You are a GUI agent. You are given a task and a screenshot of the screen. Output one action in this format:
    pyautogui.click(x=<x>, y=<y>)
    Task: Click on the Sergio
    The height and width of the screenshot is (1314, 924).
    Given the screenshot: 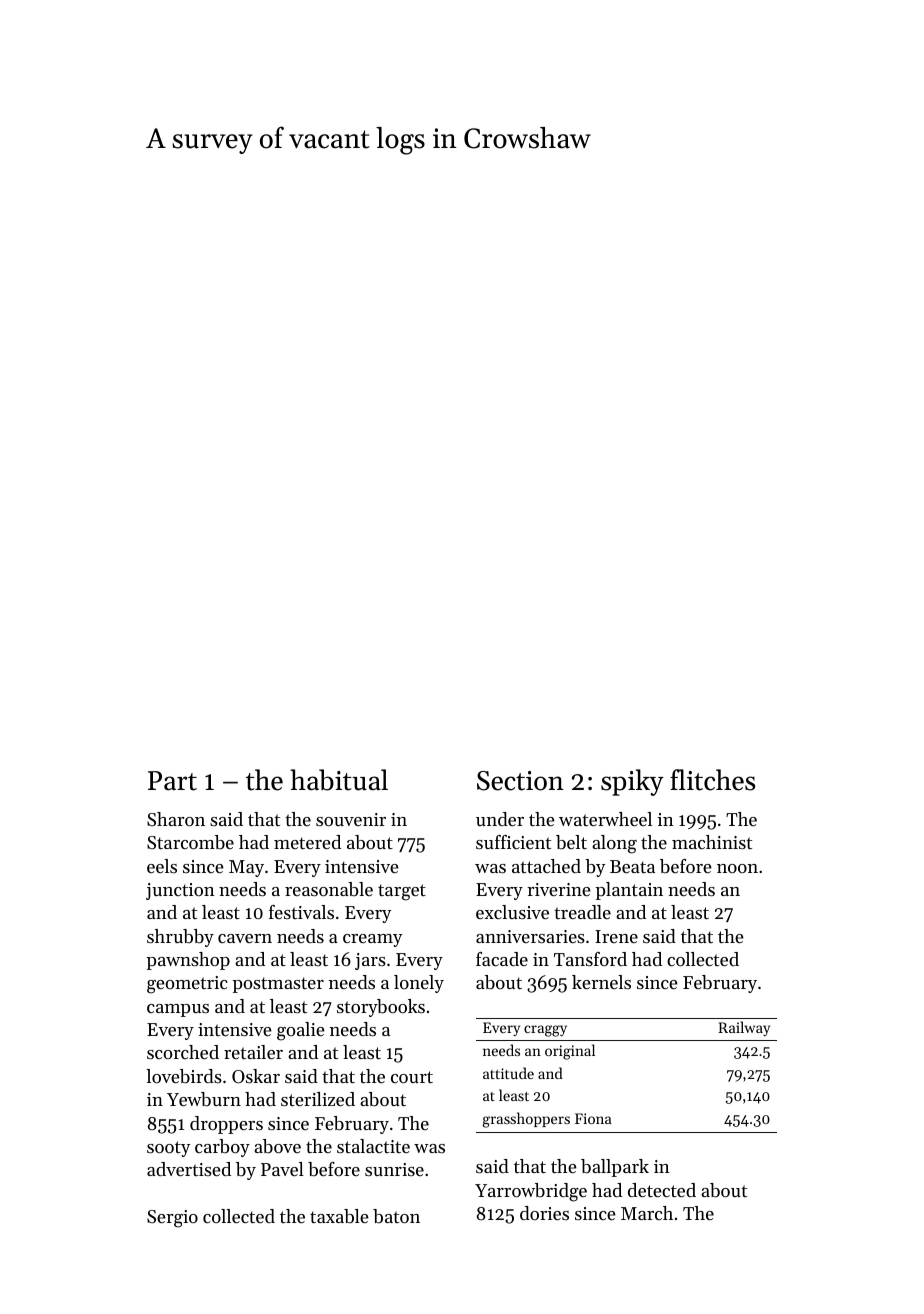 What is the action you would take?
    pyautogui.click(x=172, y=1219)
